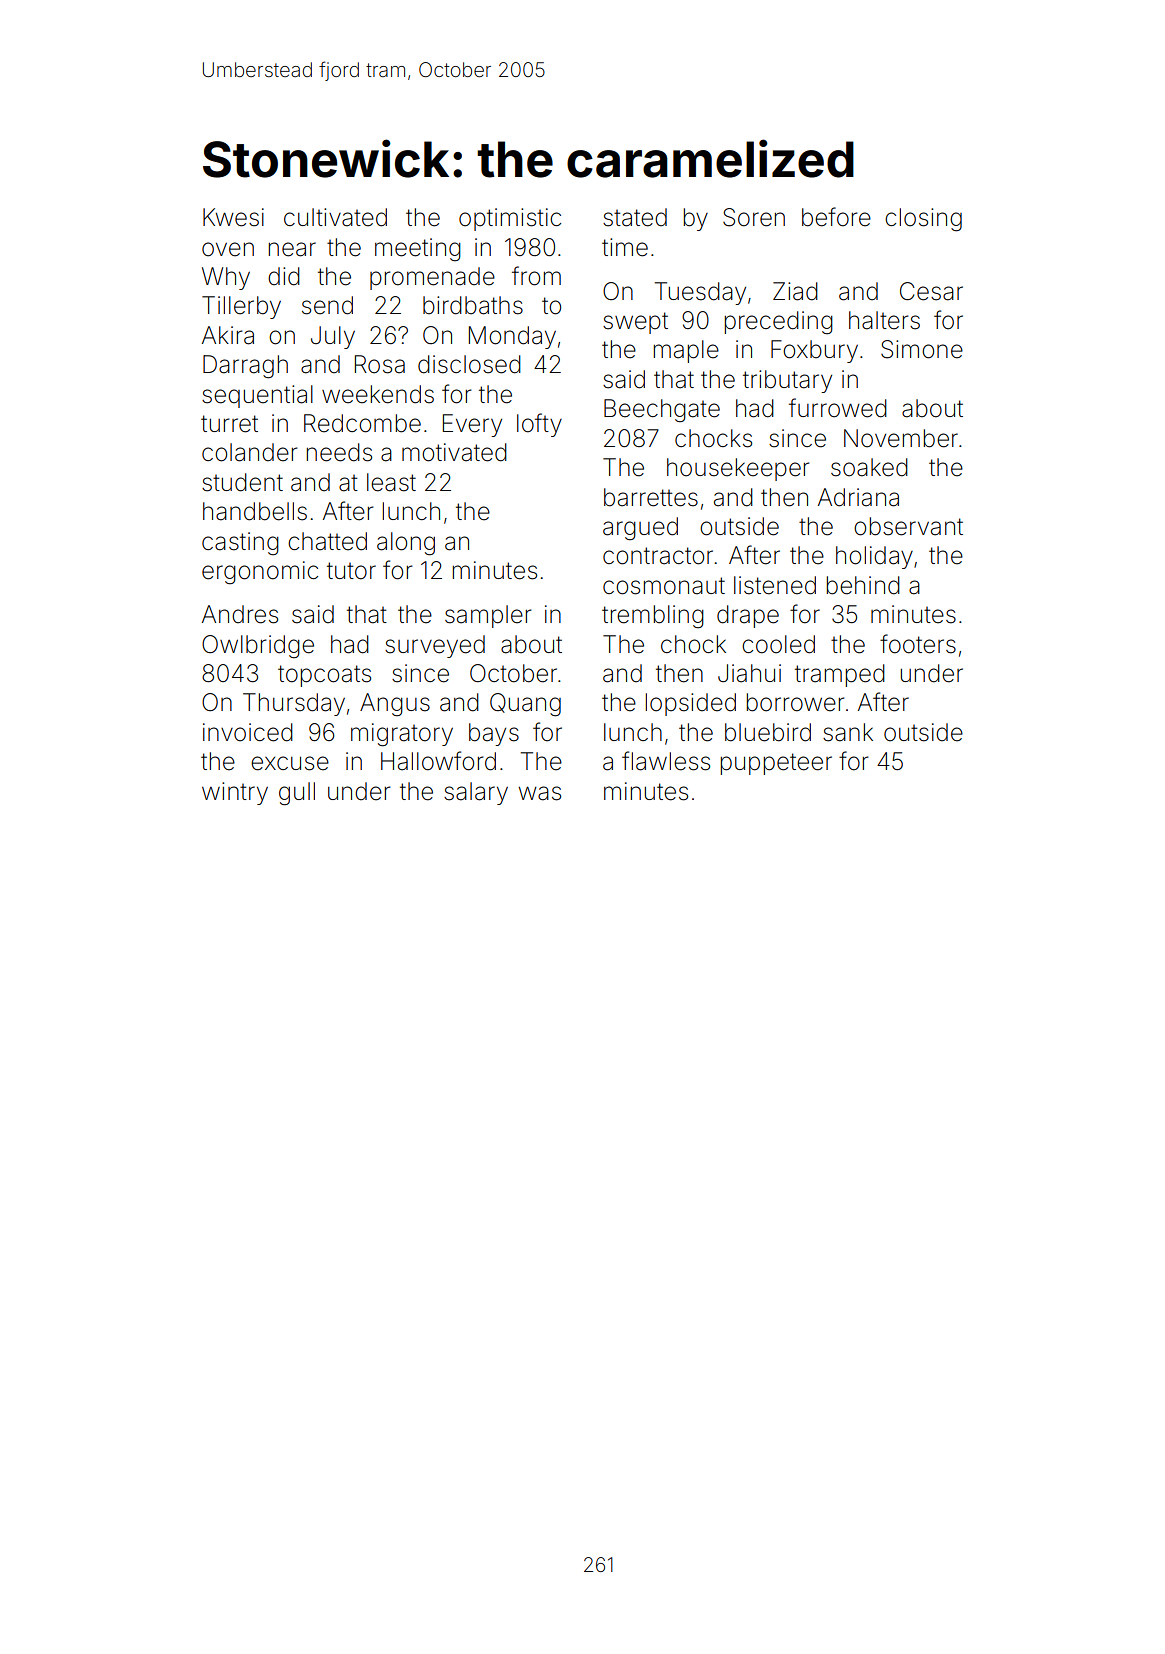  Describe the element at coordinates (284, 276) in the screenshot. I see `did` at that location.
